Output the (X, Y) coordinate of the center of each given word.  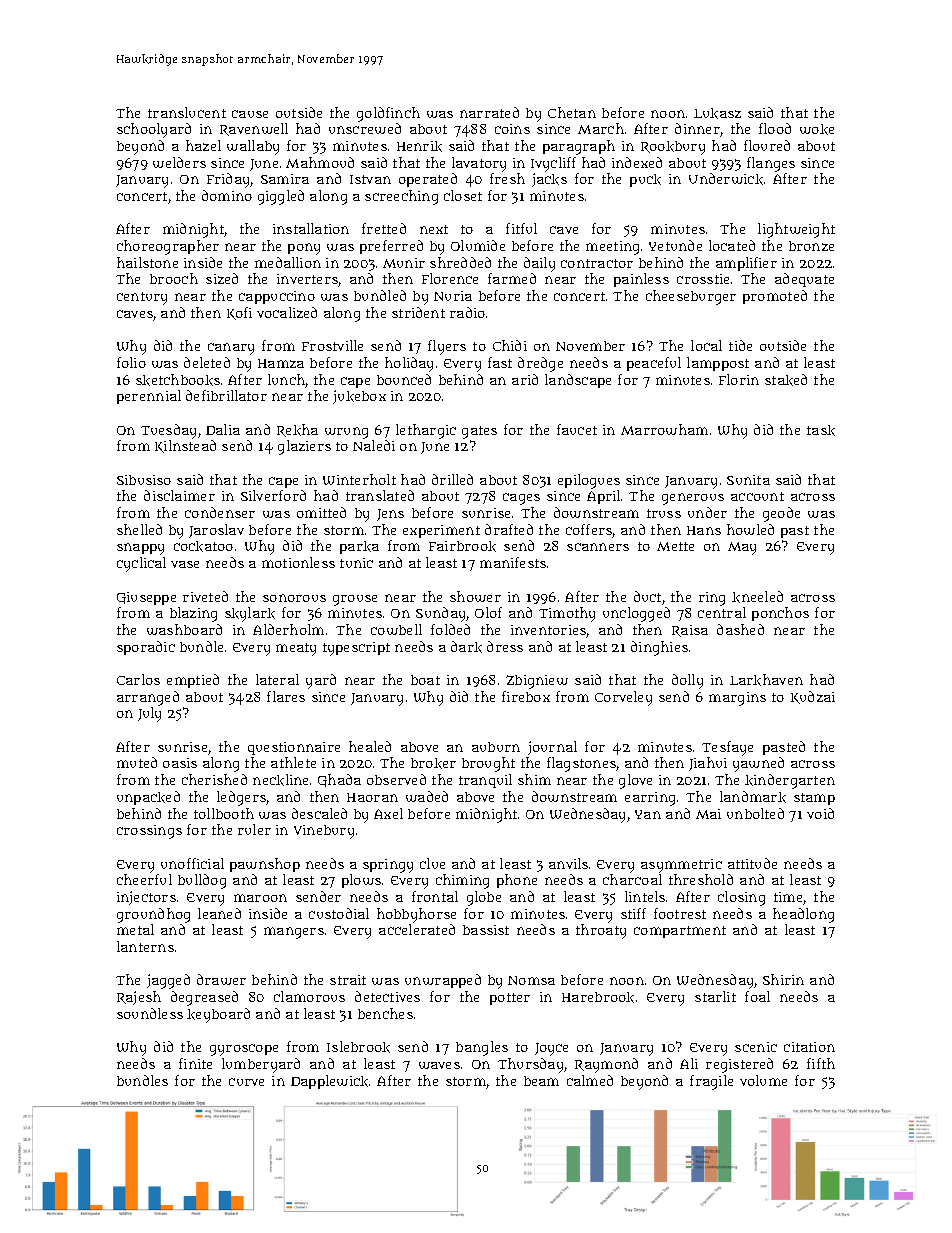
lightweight (796, 230)
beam (541, 1081)
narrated (489, 112)
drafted (509, 529)
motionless (298, 562)
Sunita (748, 480)
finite (195, 1063)
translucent (187, 112)
